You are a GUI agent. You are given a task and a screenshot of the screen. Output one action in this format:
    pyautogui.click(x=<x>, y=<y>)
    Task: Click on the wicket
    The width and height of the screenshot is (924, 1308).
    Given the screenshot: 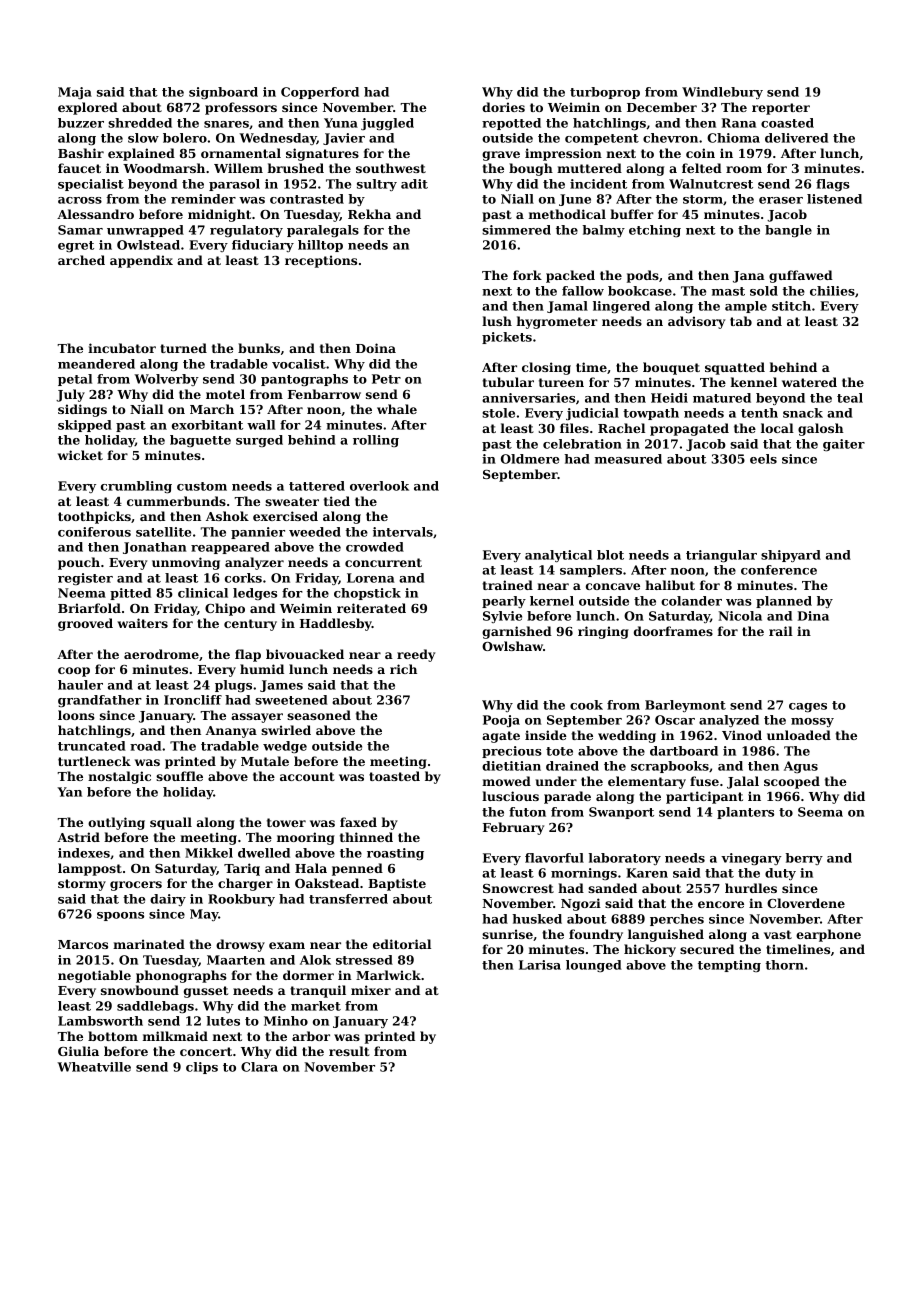 What is the action you would take?
    pyautogui.click(x=80, y=455)
